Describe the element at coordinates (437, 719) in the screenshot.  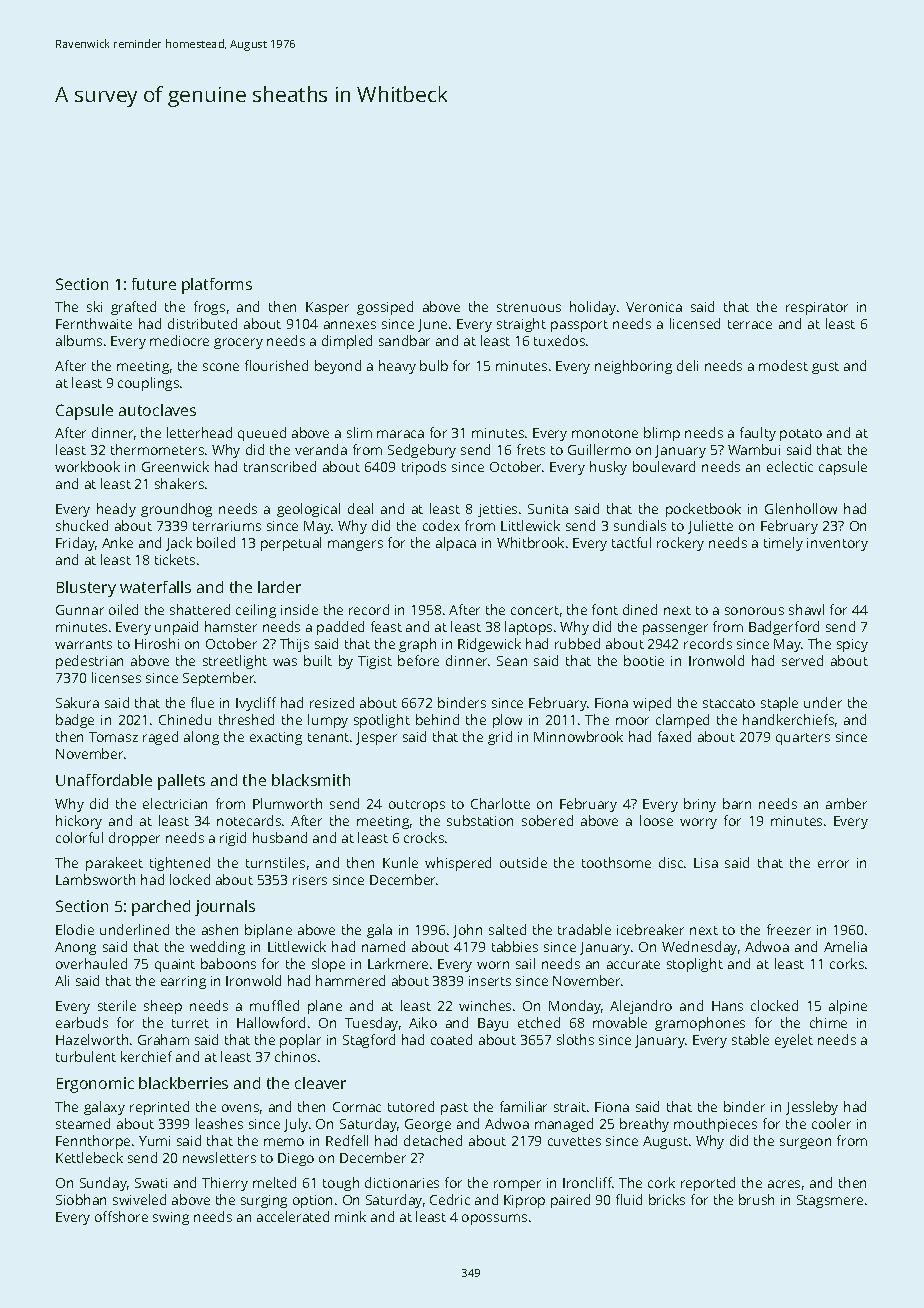
I see `behind` at that location.
